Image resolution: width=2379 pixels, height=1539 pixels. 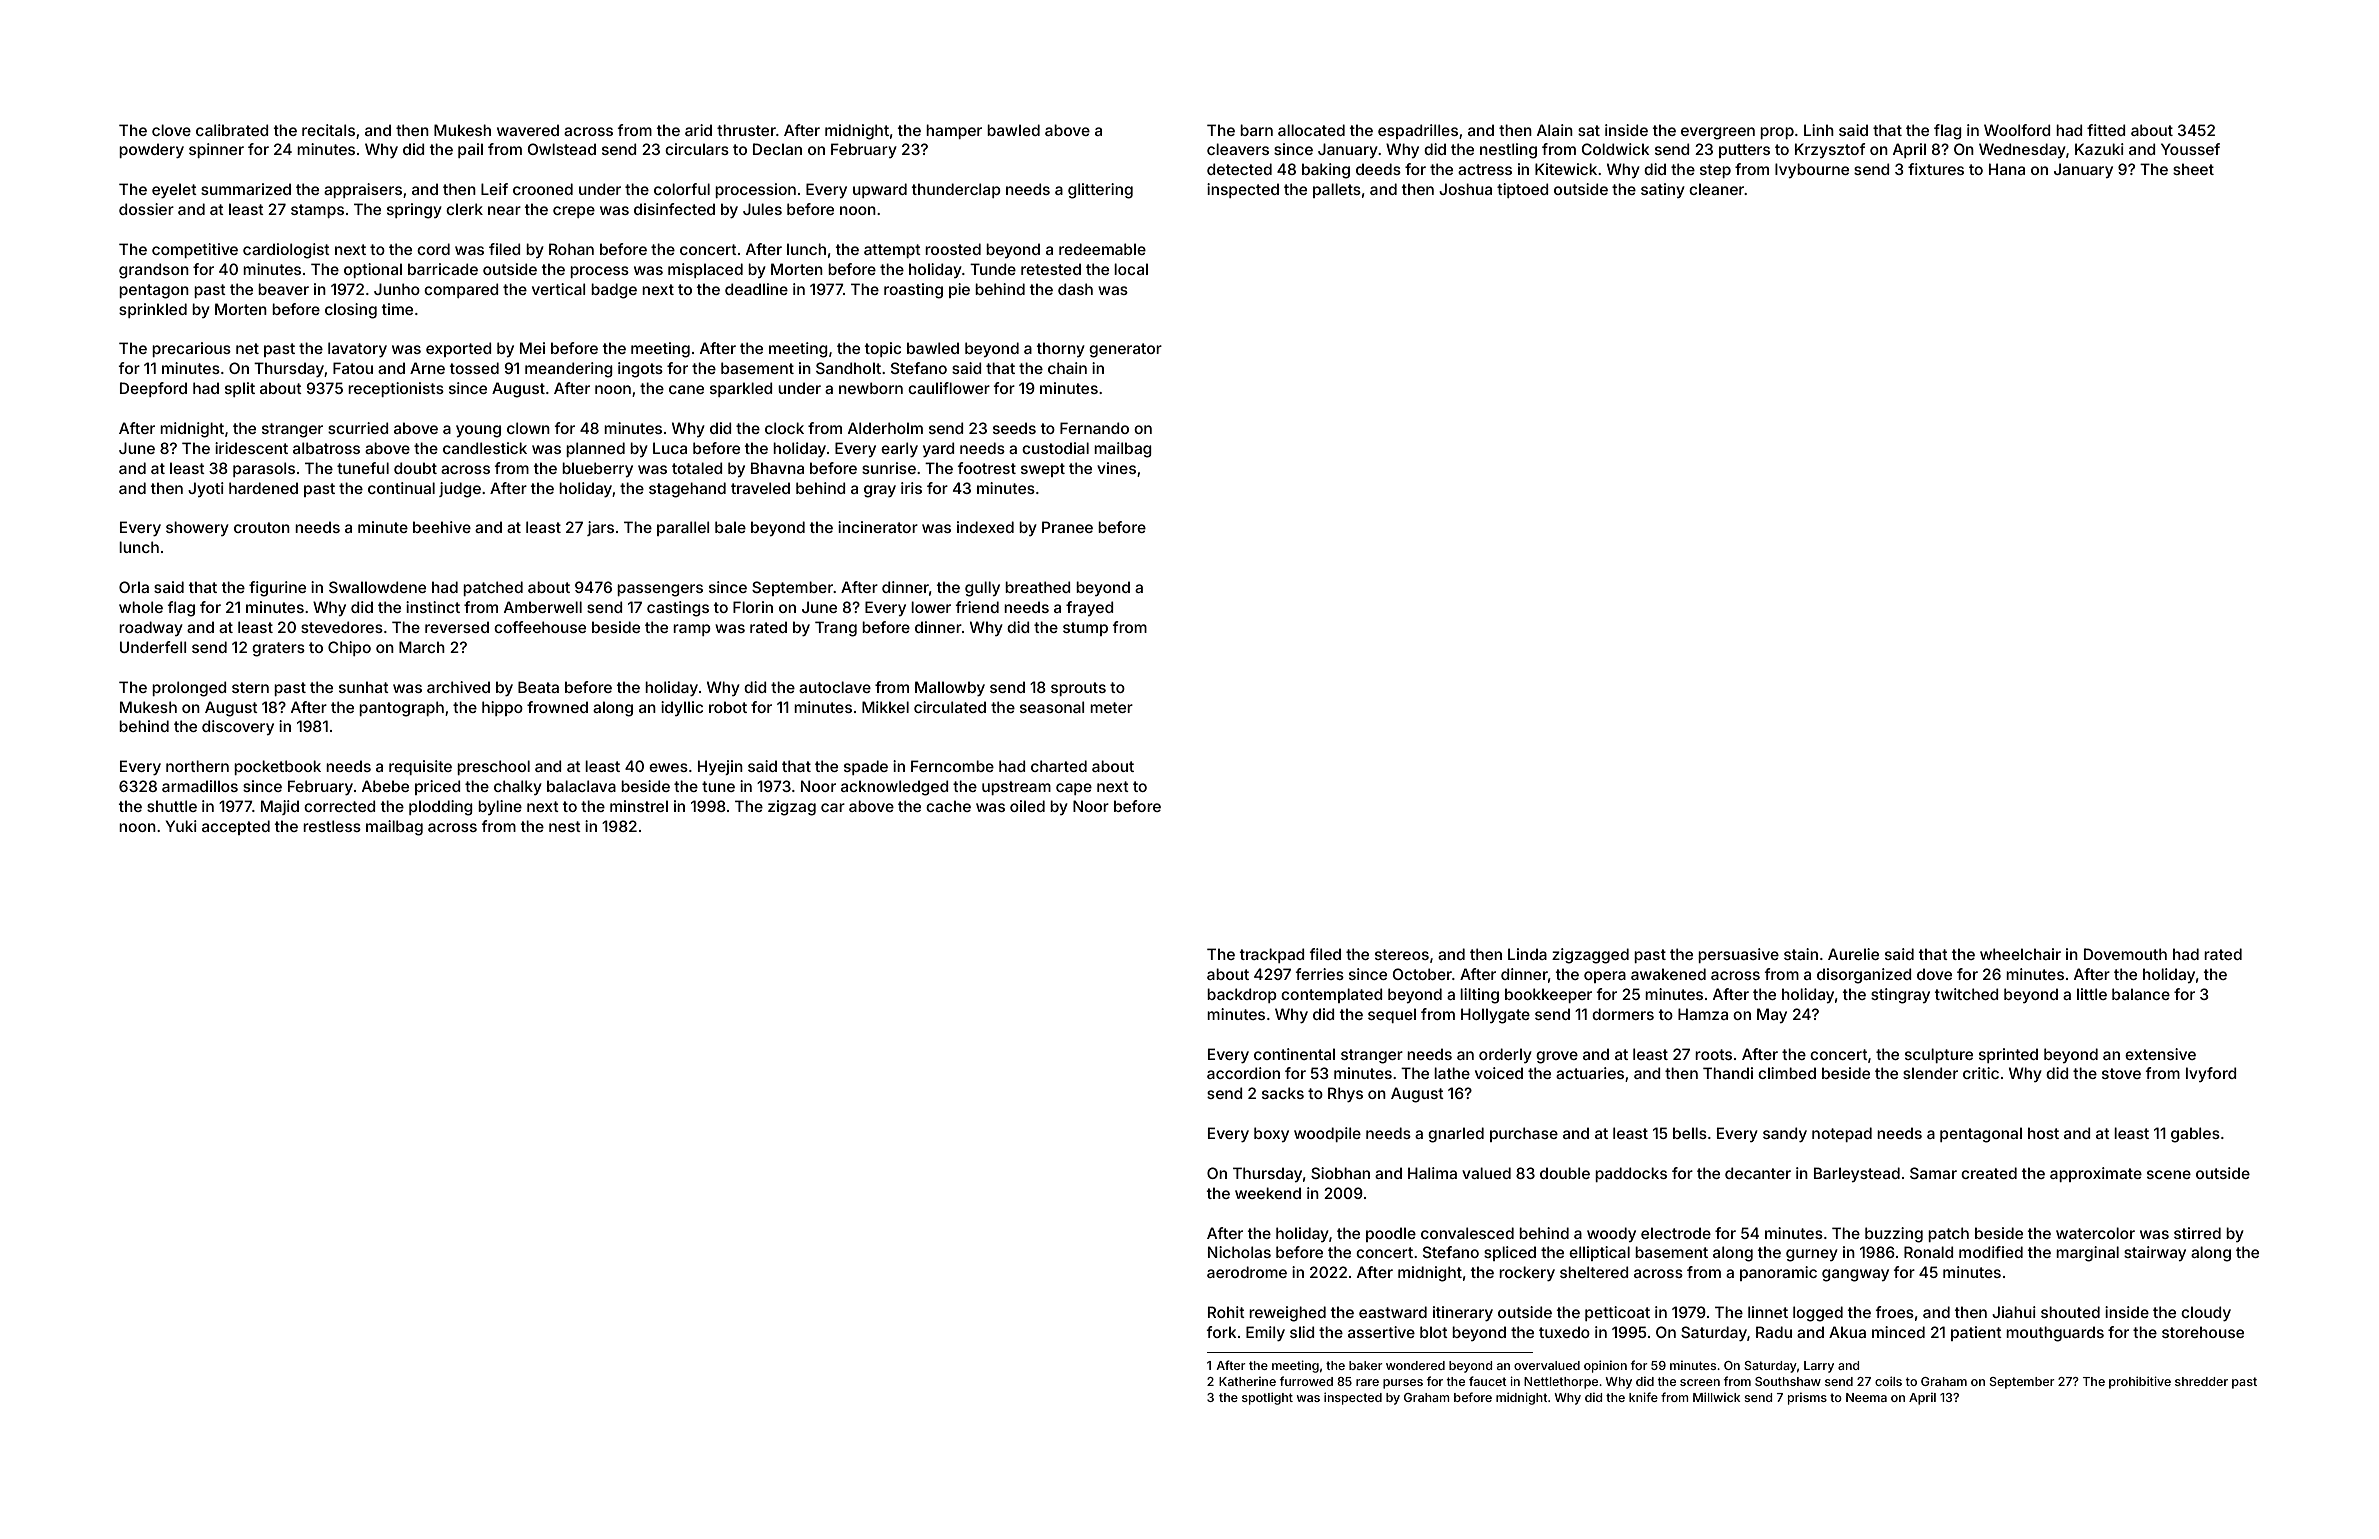 I want to click on Neema, so click(x=1866, y=1397).
